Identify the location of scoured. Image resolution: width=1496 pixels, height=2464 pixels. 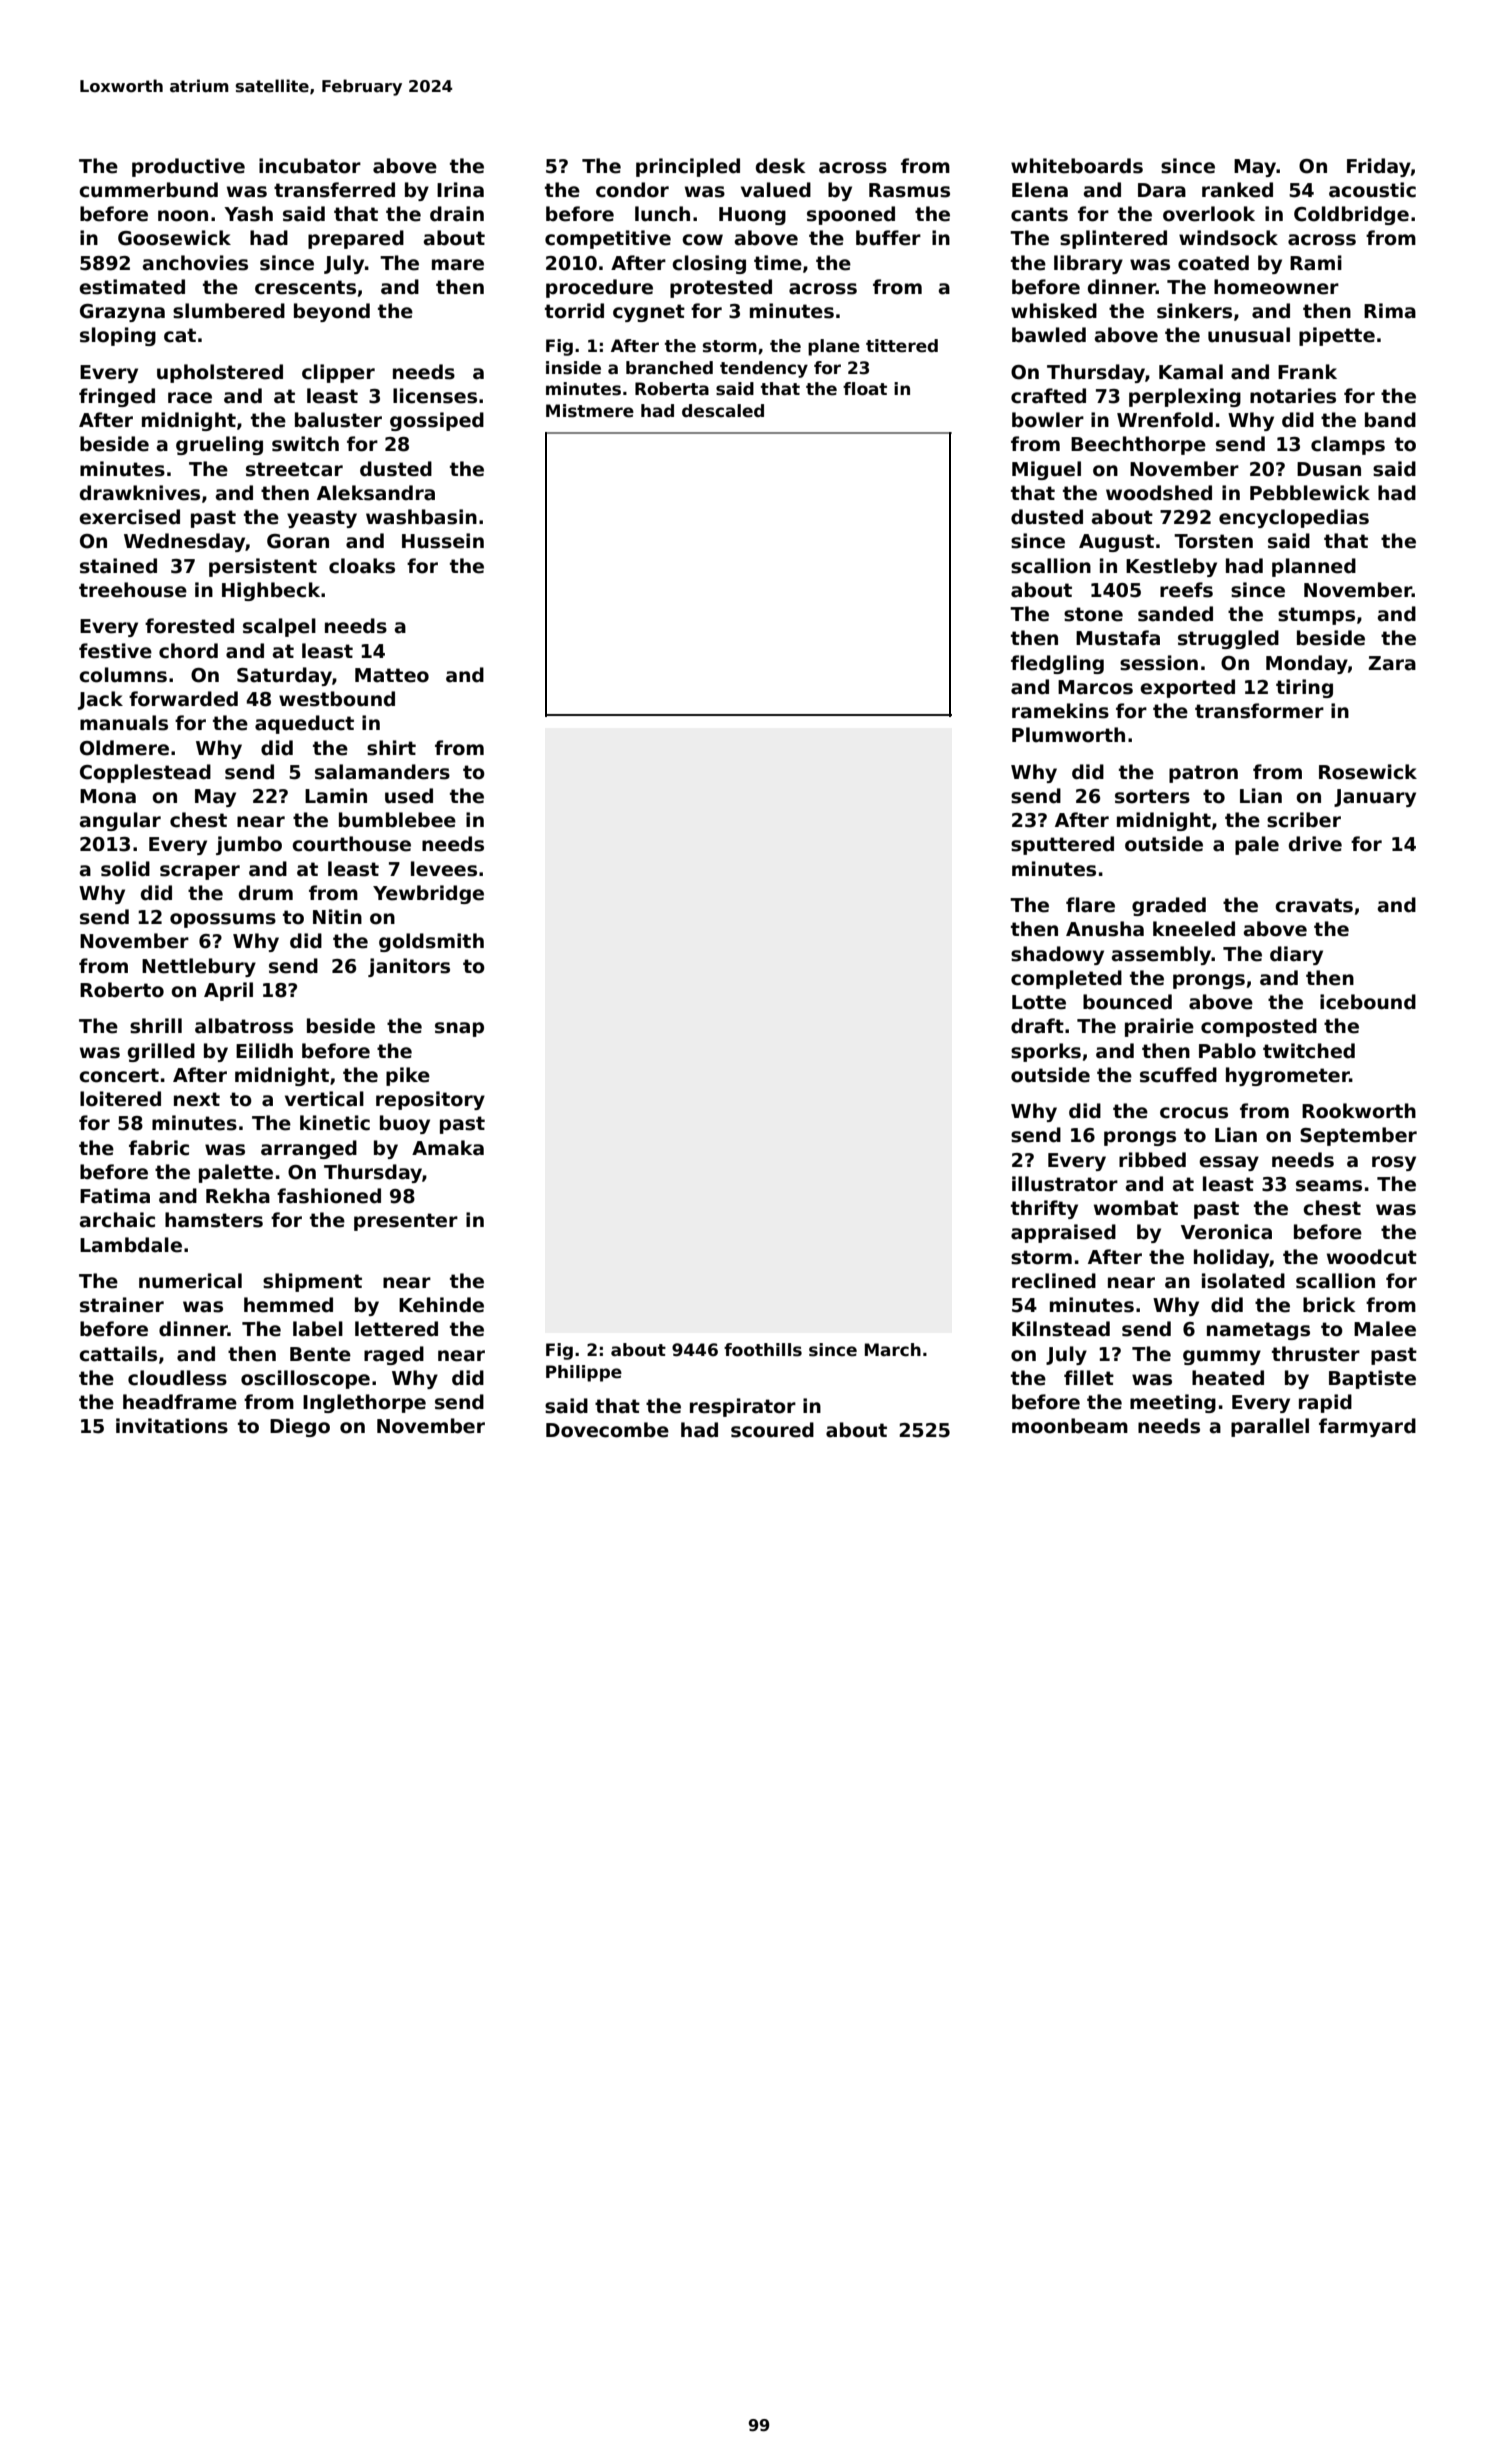
(772, 1430).
